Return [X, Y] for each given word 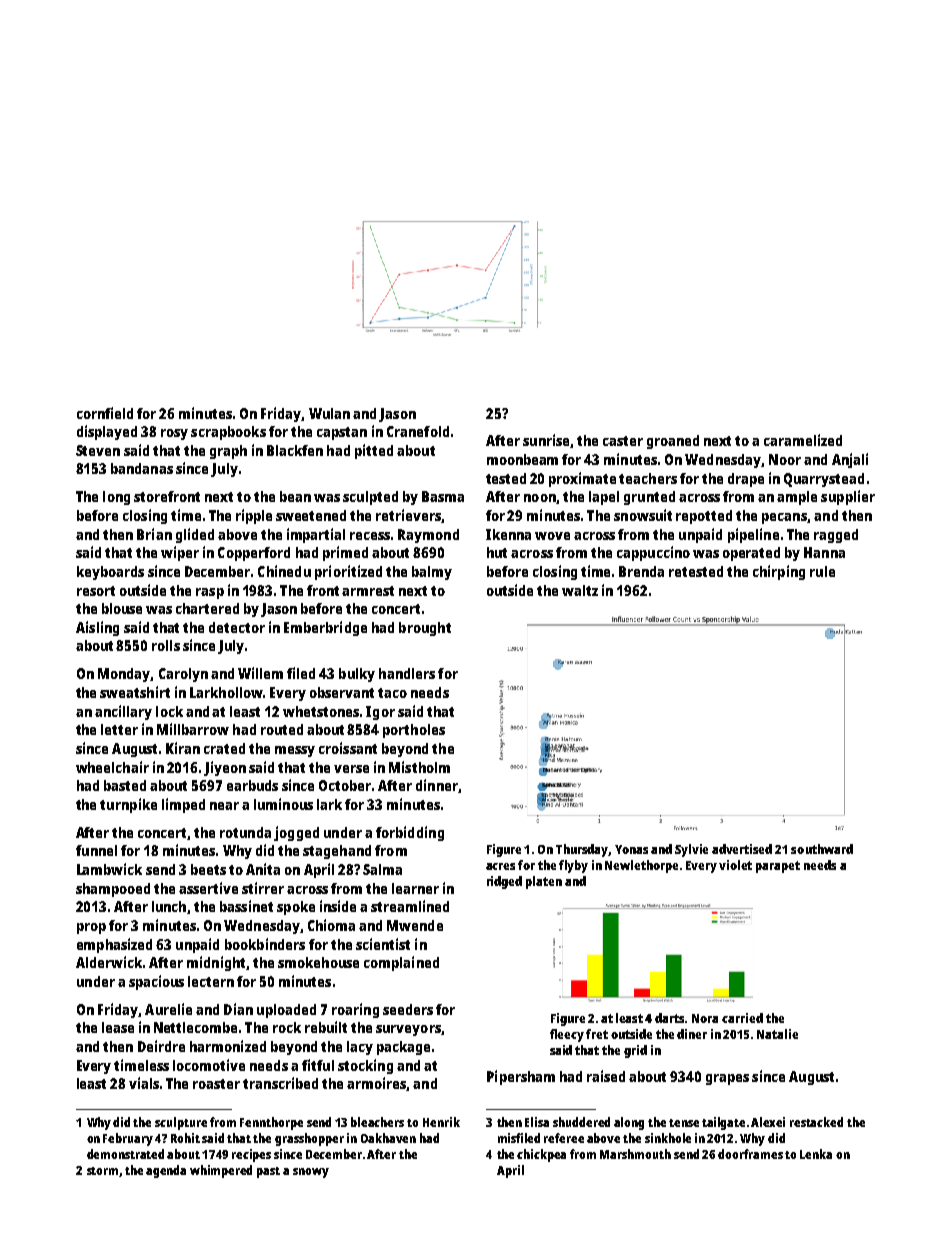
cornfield [105, 413]
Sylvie [691, 850]
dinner [437, 785]
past [268, 1172]
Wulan [329, 413]
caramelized [803, 440]
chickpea [541, 1155]
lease [118, 1027]
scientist [383, 944]
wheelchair [112, 767]
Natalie [777, 1034]
